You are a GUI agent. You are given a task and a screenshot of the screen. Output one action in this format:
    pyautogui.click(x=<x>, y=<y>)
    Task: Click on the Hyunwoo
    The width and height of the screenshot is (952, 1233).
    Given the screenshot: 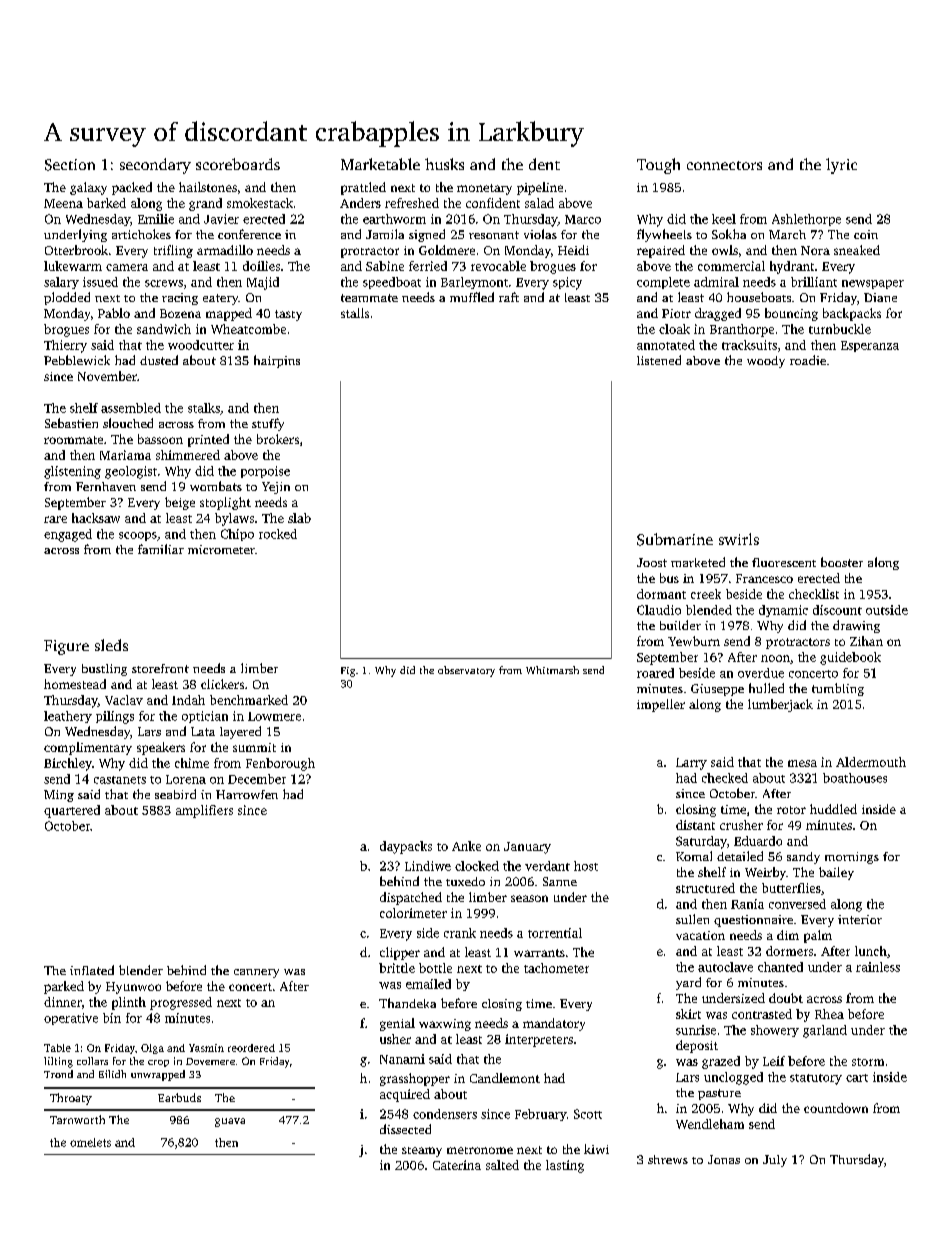 What is the action you would take?
    pyautogui.click(x=133, y=988)
